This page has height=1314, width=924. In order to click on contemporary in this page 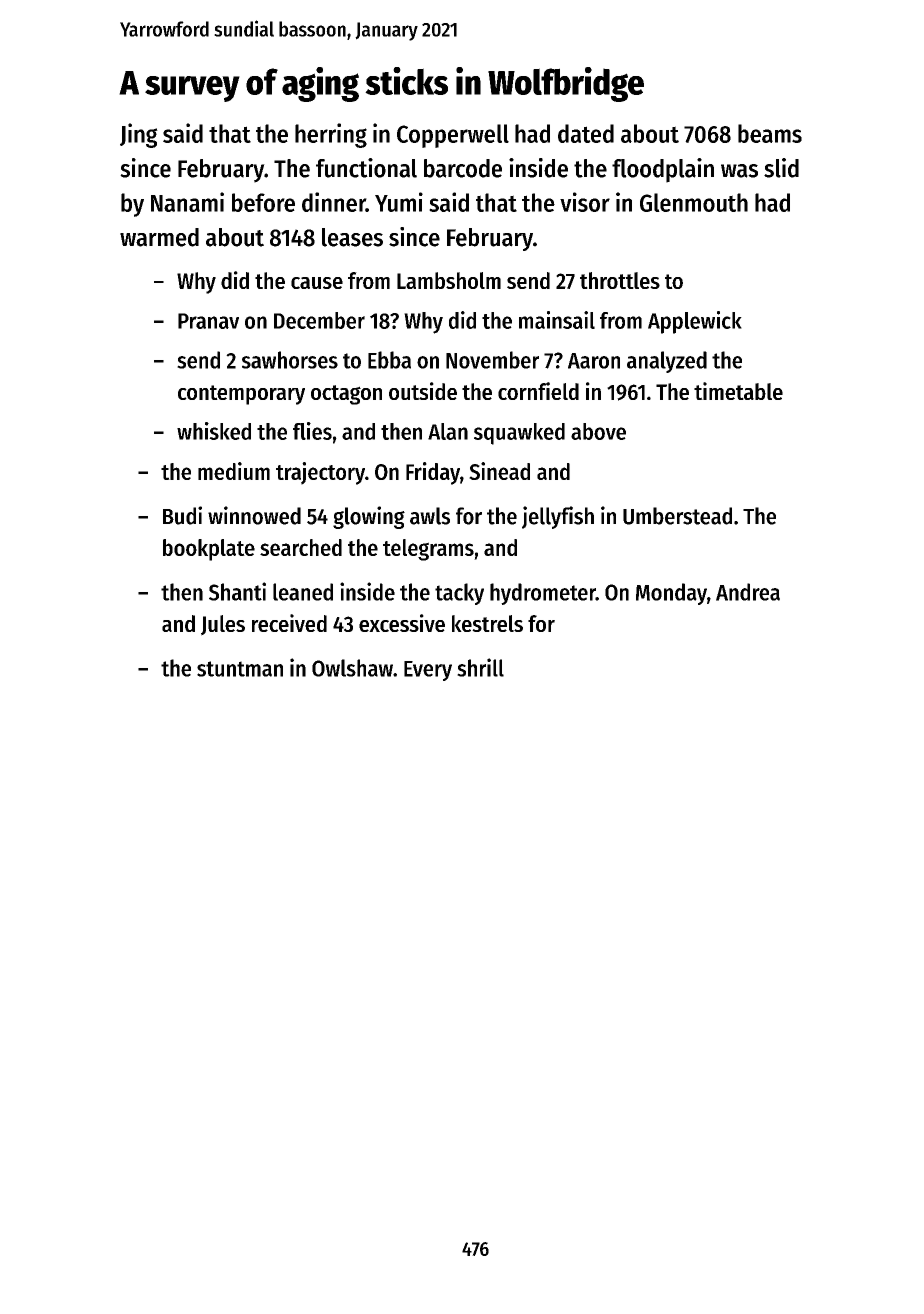, I will do `click(241, 395)`.
